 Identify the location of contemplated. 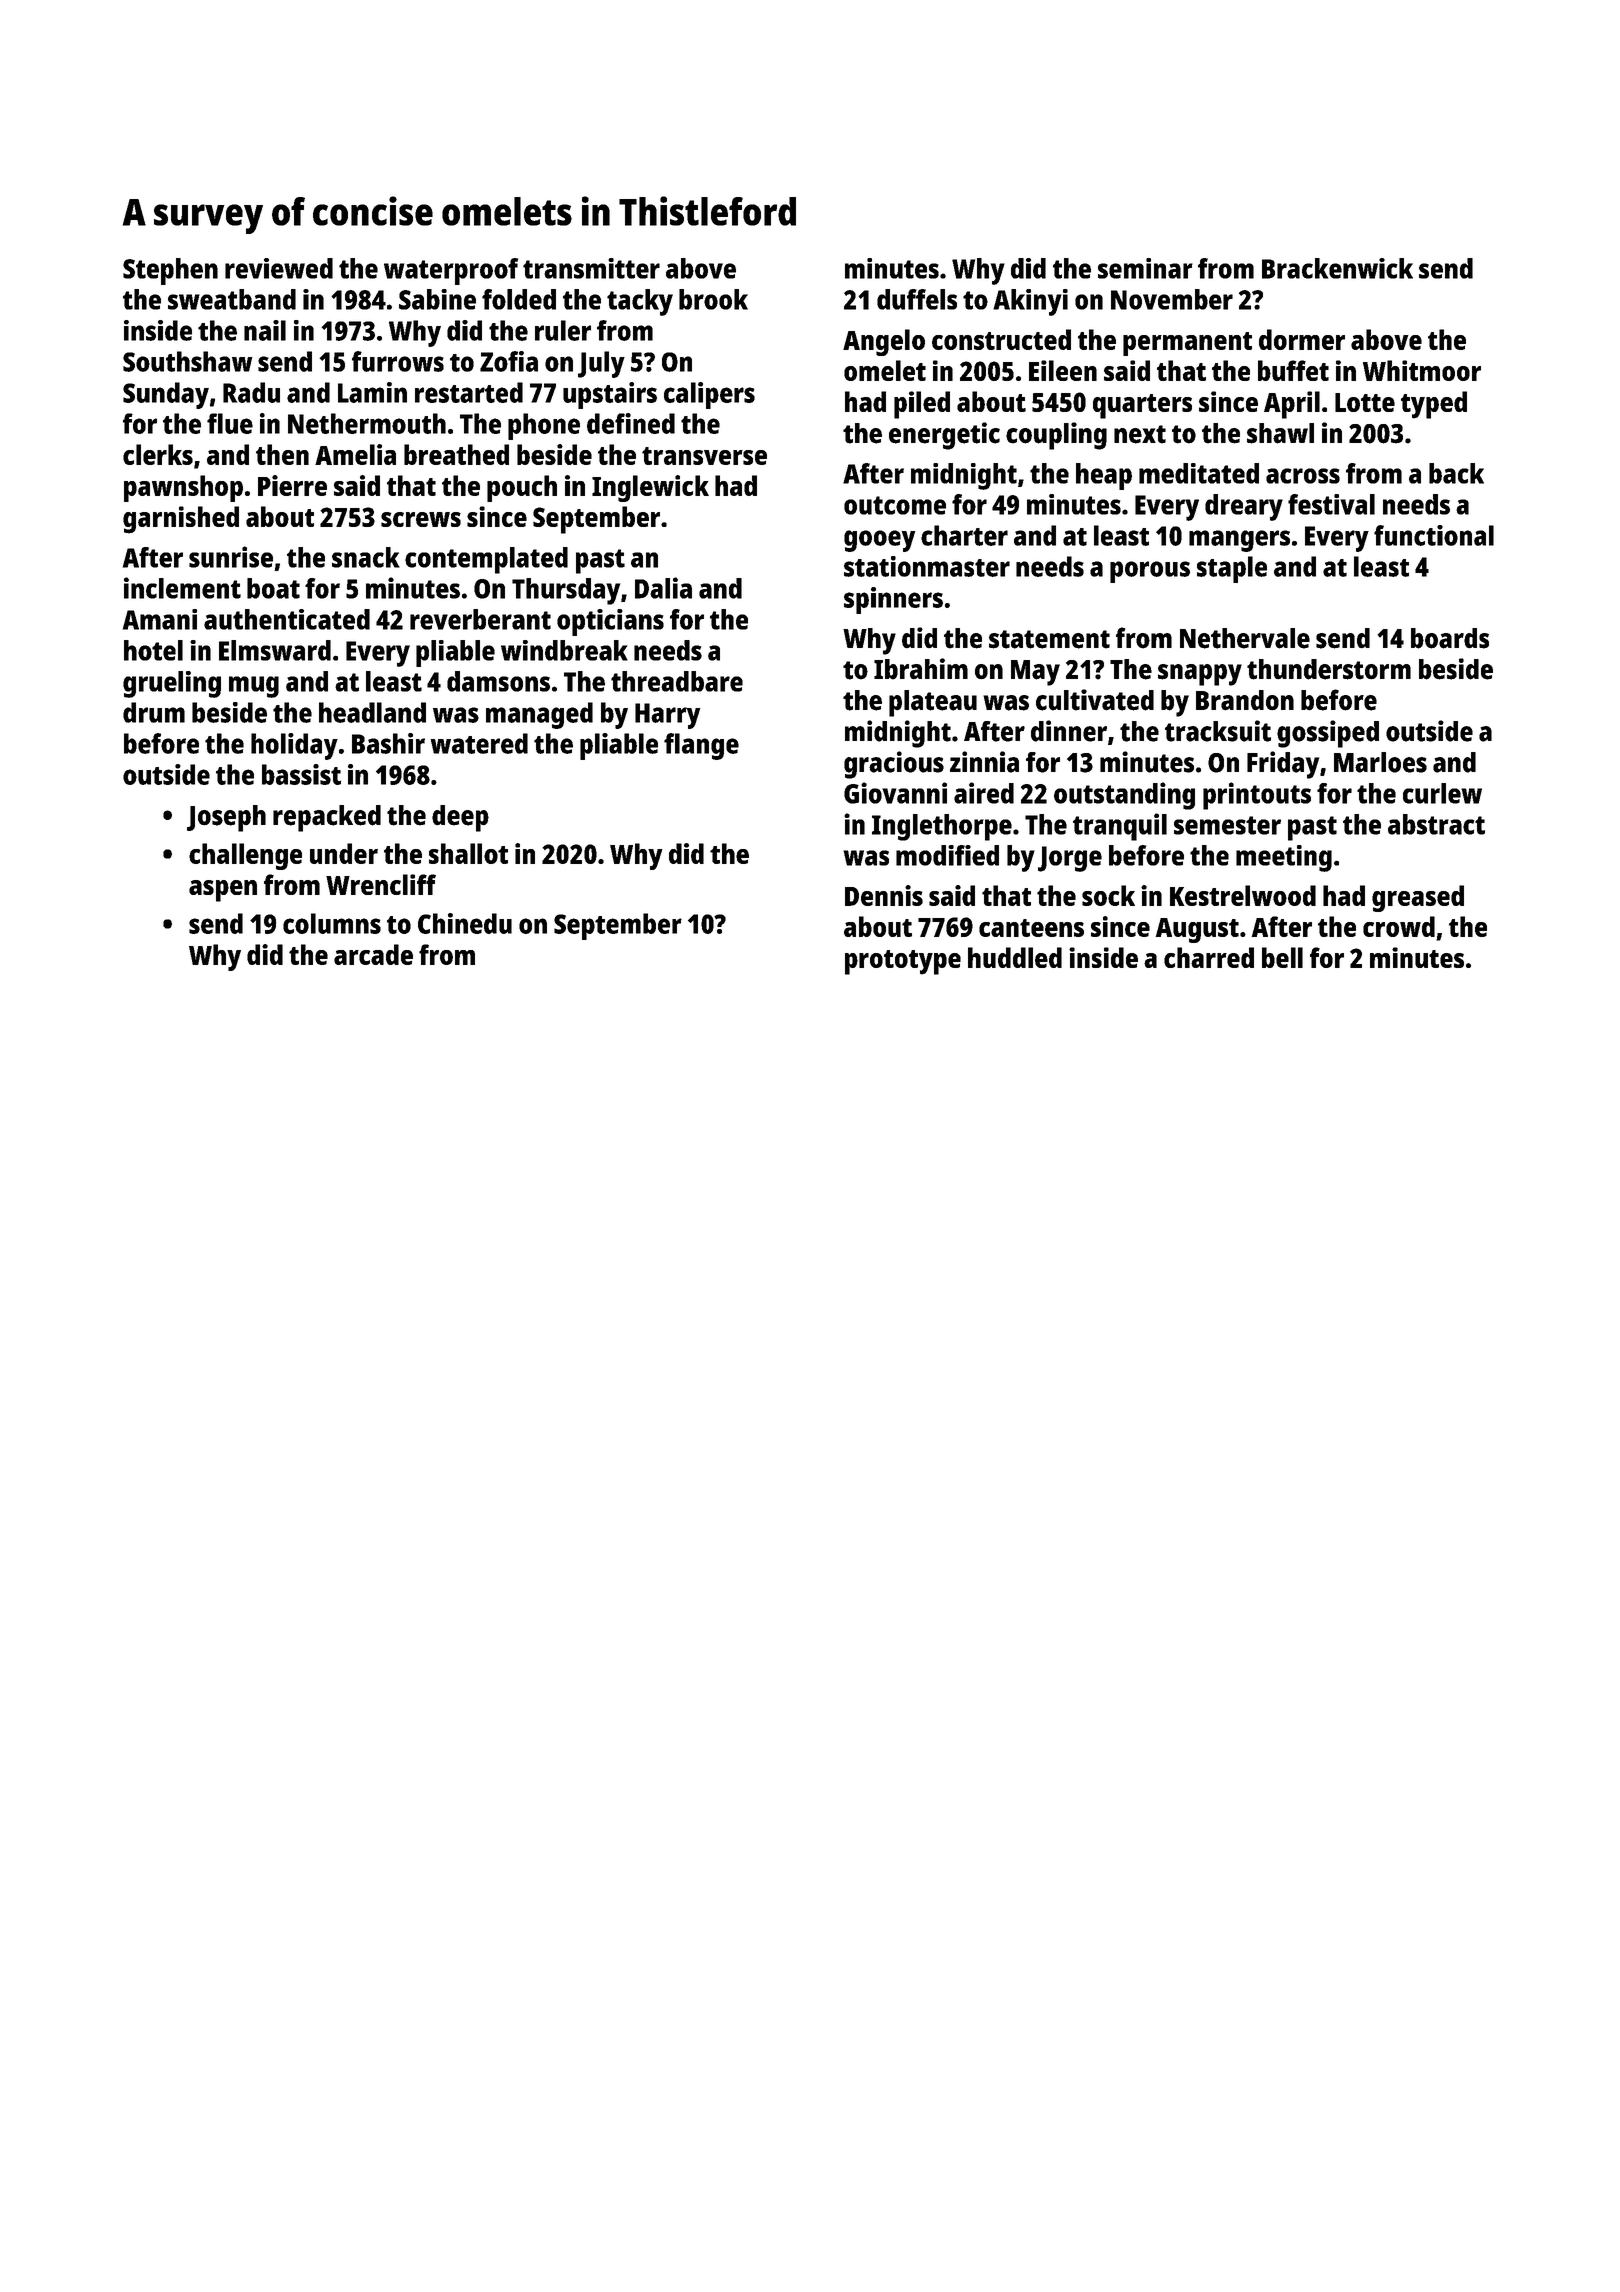
(486, 560).
